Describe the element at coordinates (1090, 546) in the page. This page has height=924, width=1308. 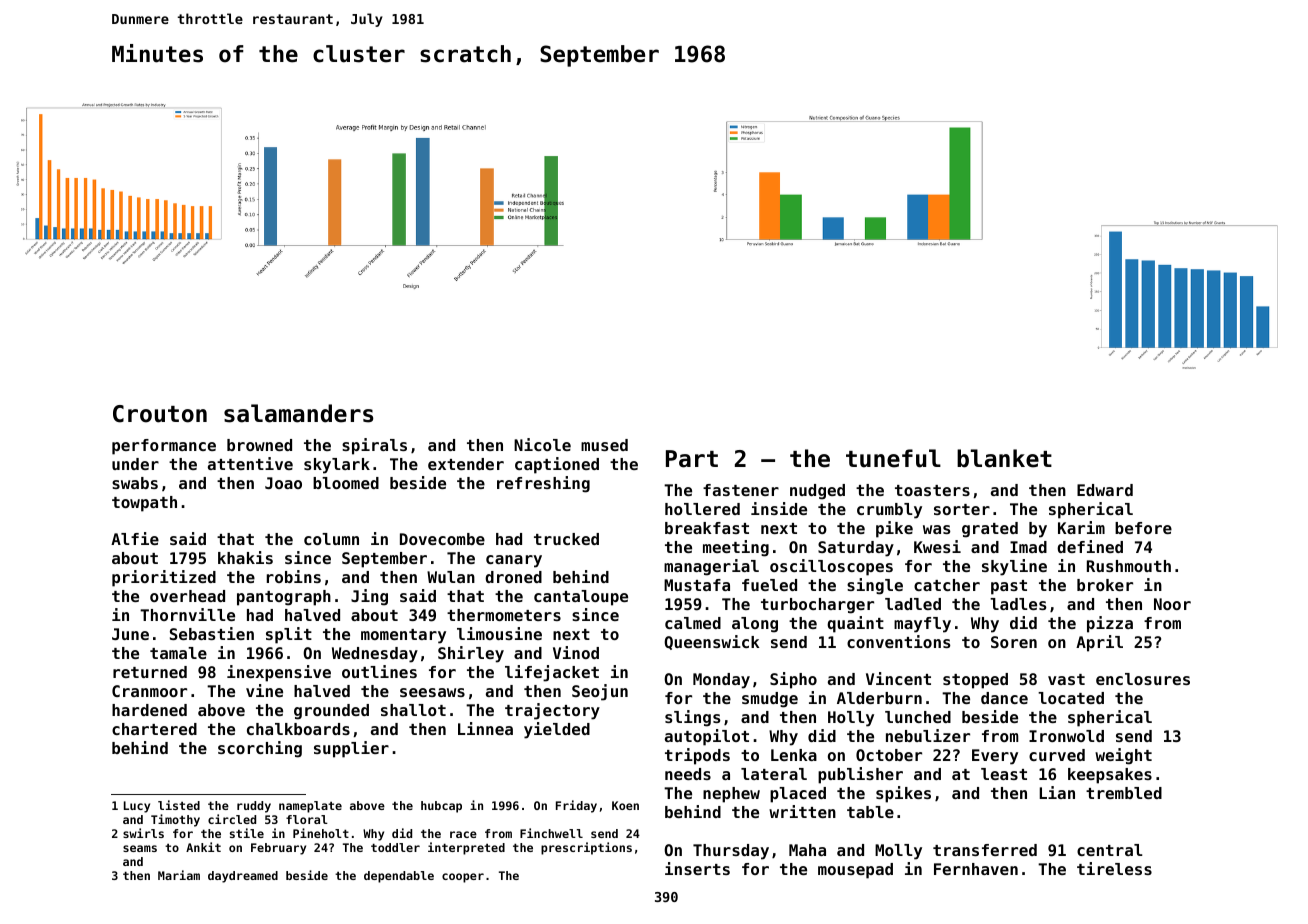
I see `defined` at that location.
